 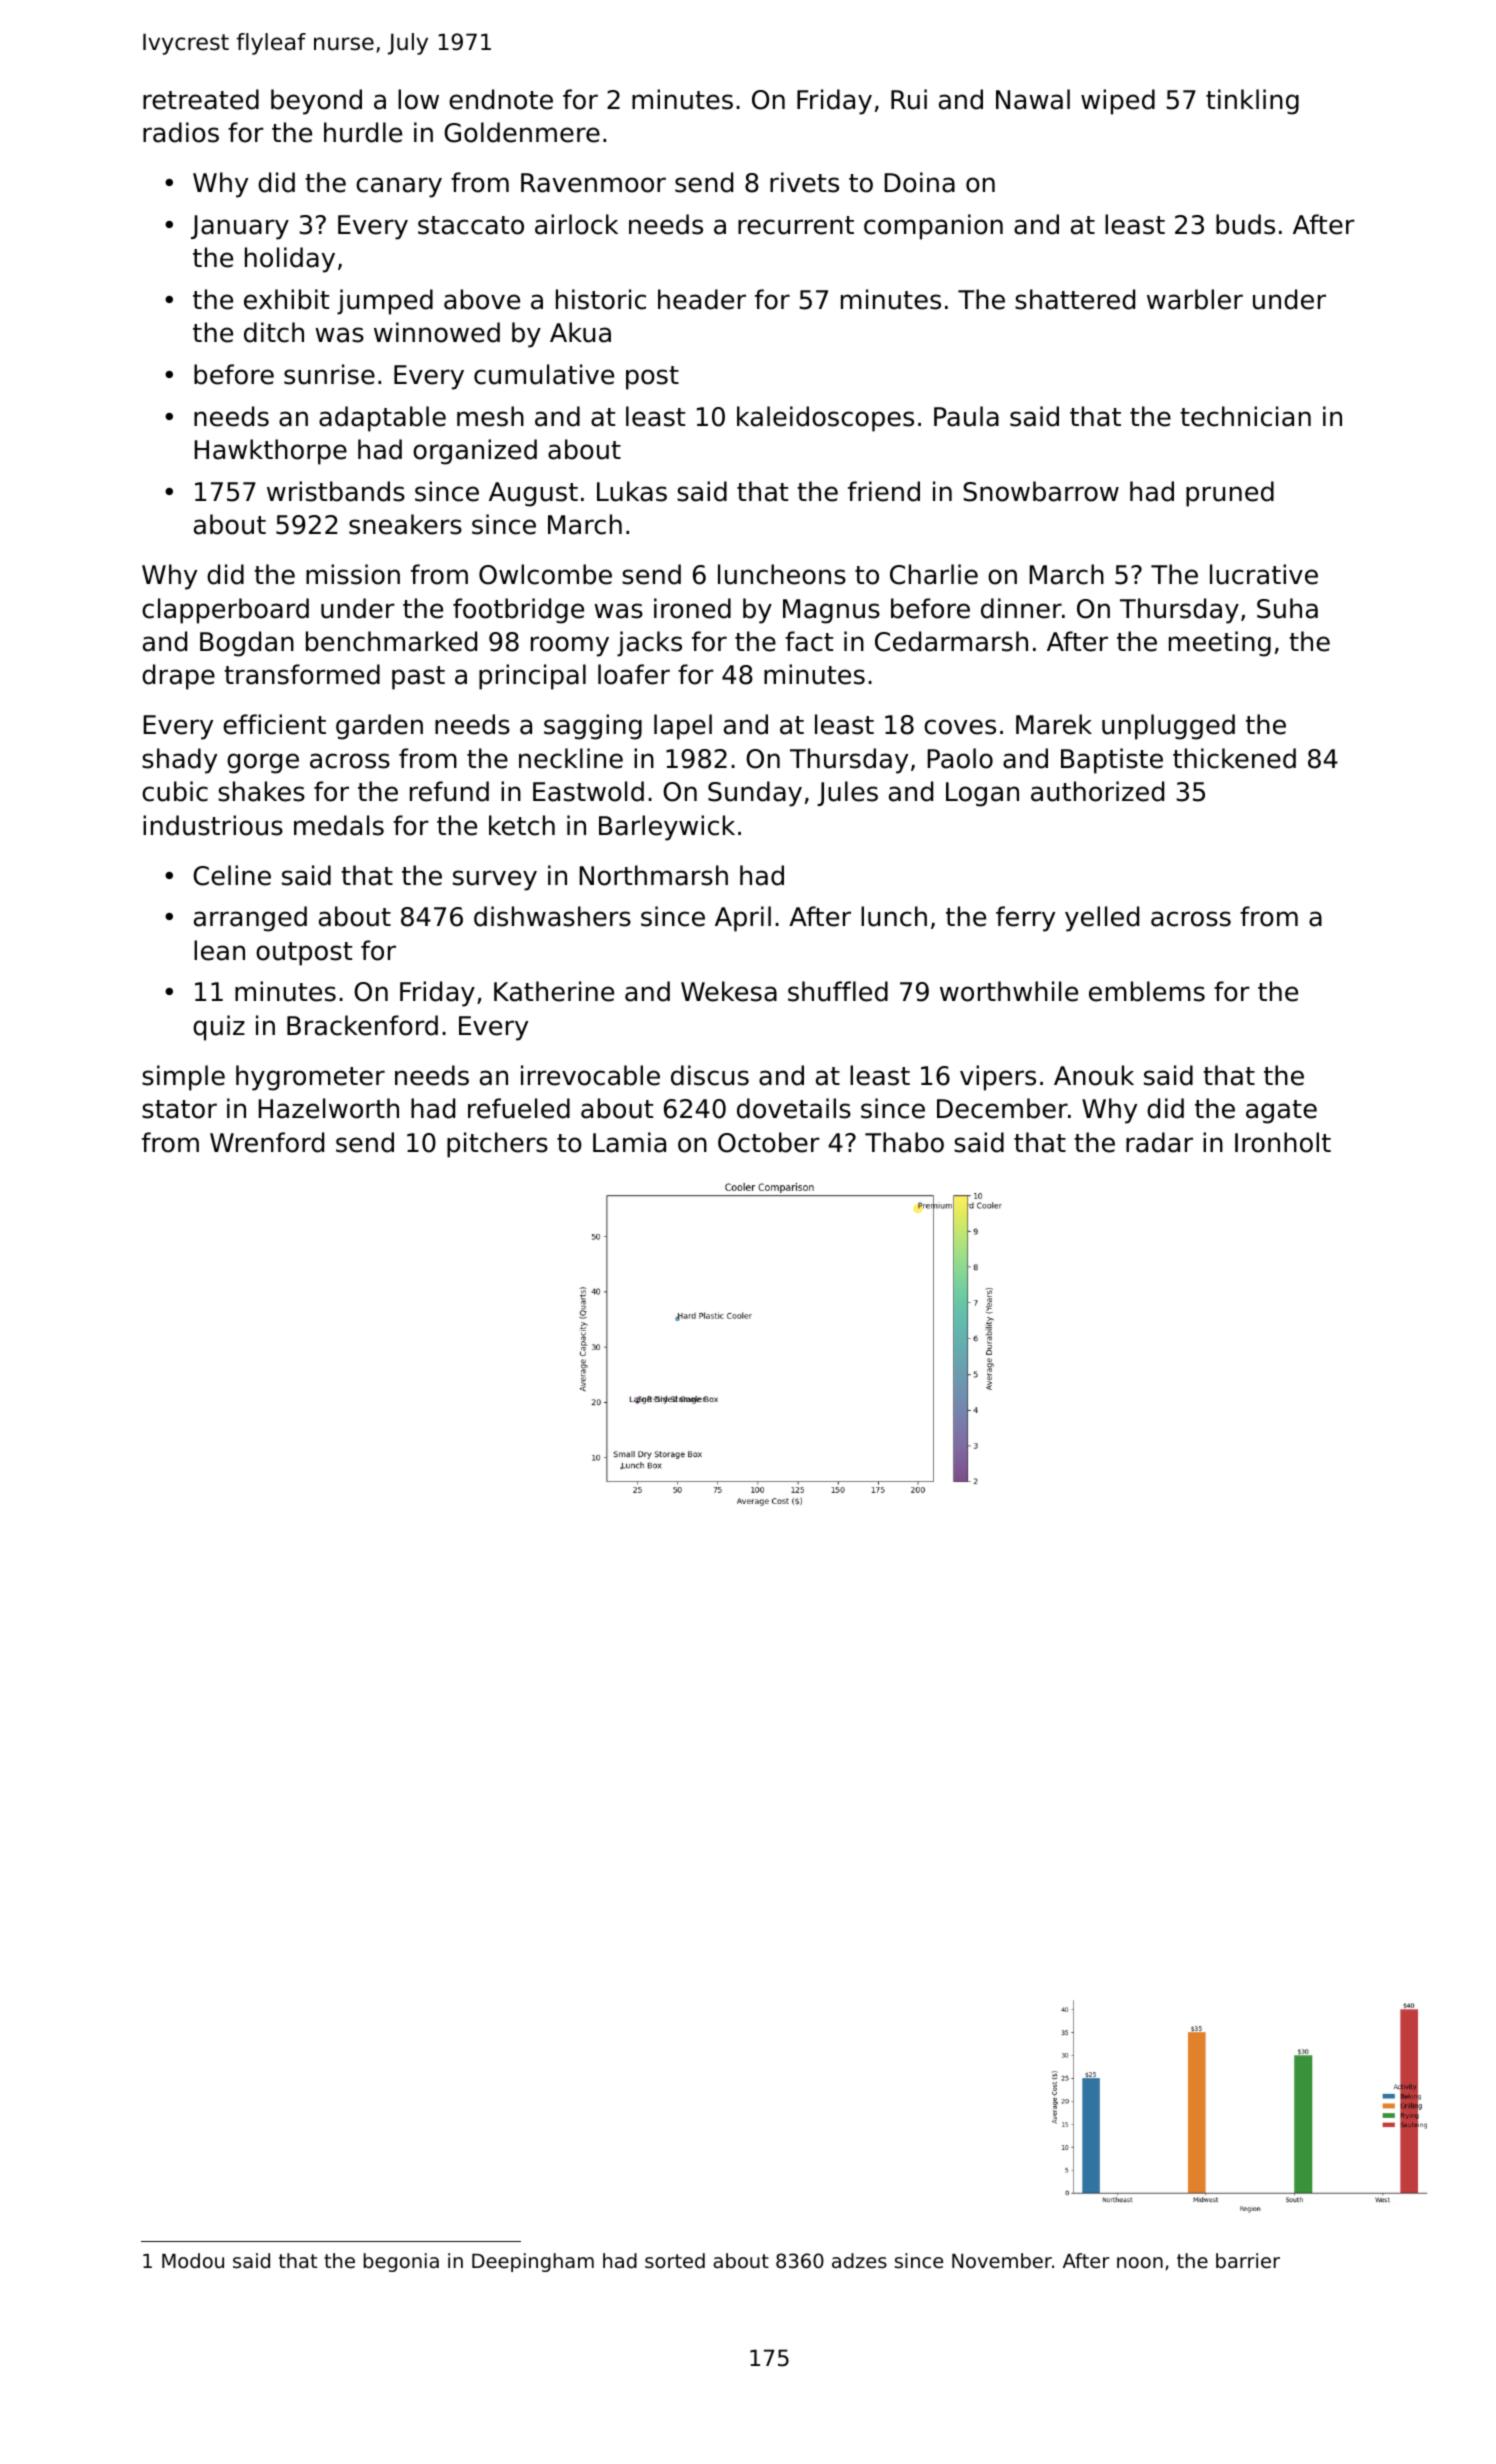 I want to click on historic, so click(x=601, y=299).
